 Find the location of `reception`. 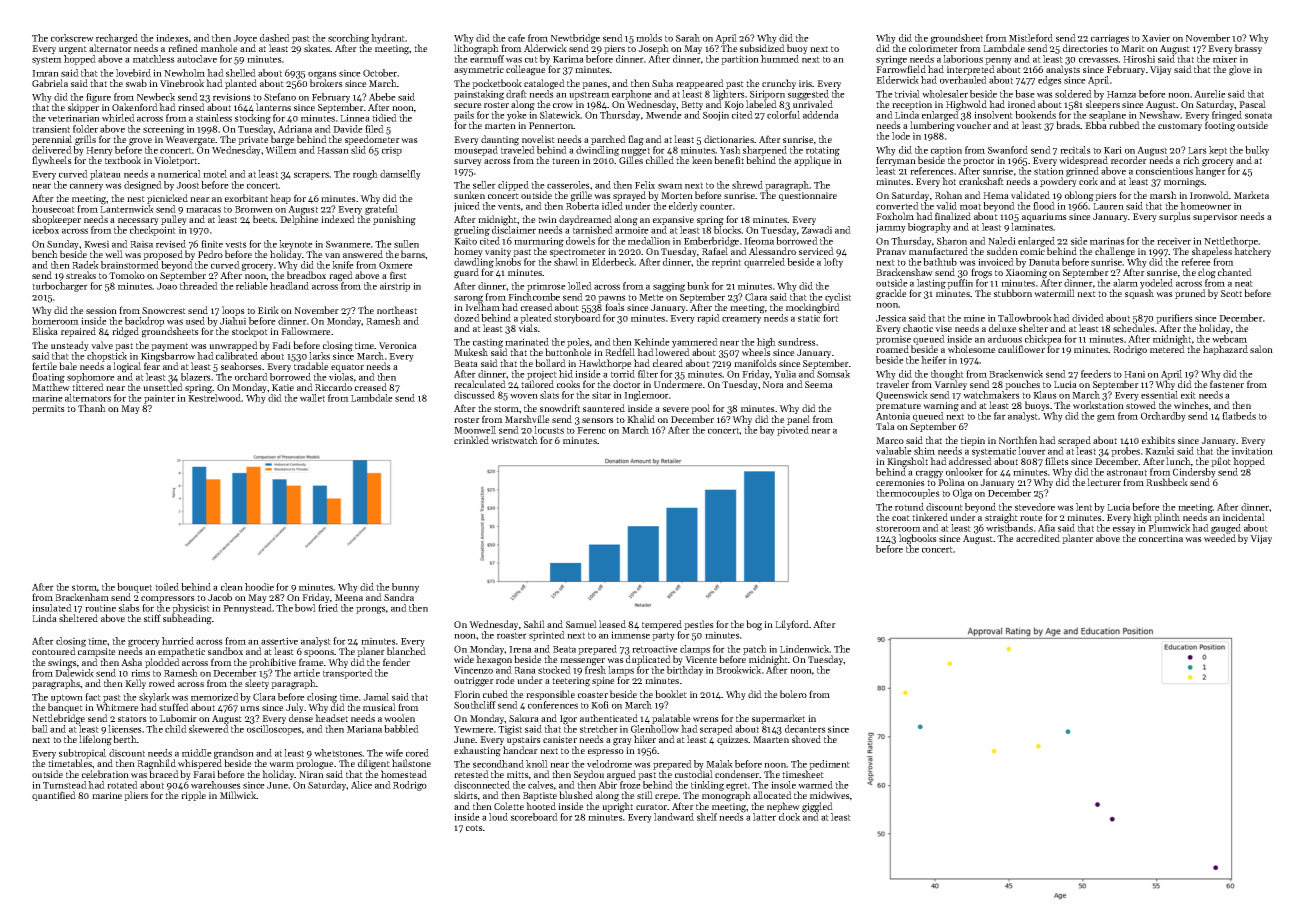

reception is located at coordinates (912, 105).
